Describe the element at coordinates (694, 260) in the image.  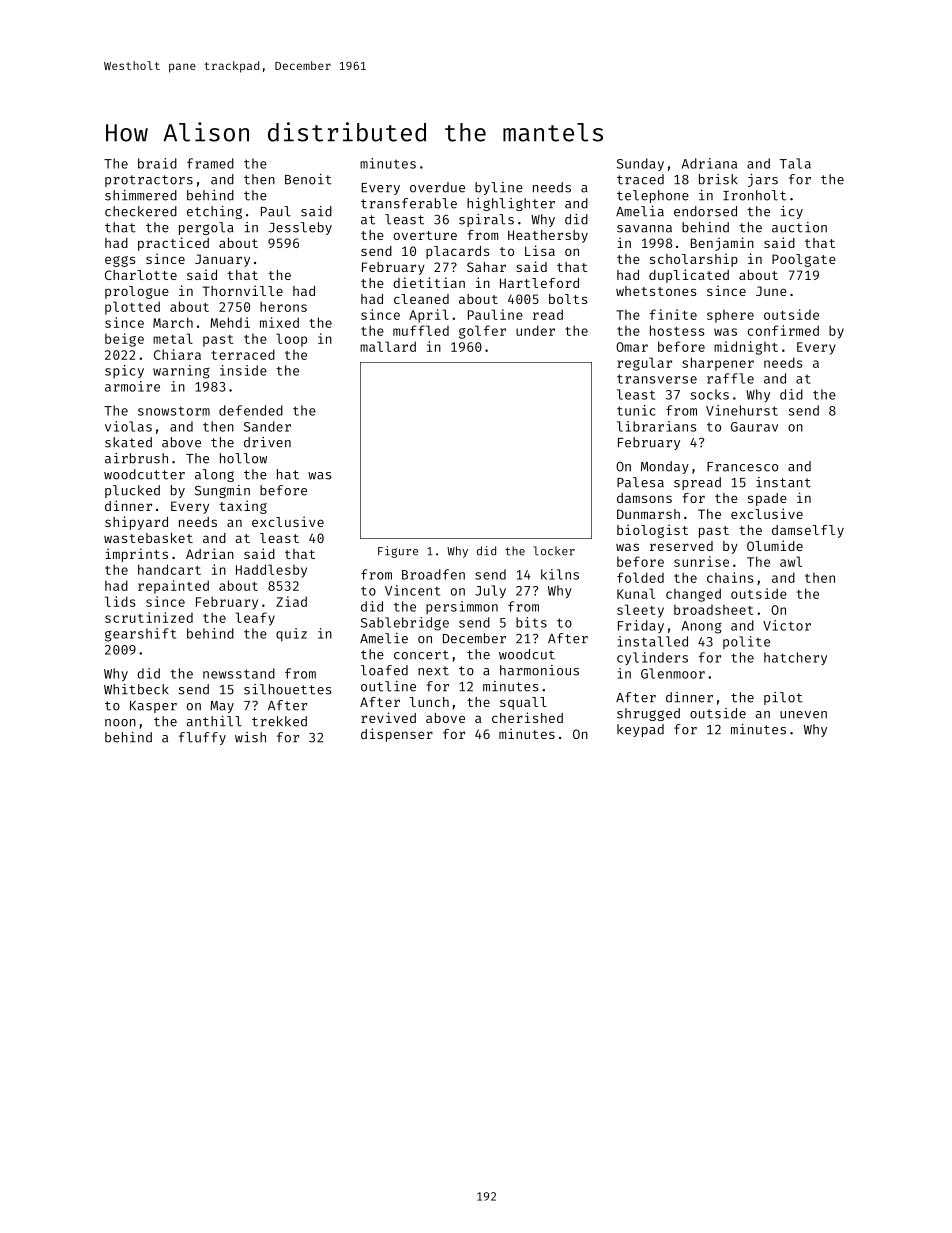
I see `scholarship` at that location.
